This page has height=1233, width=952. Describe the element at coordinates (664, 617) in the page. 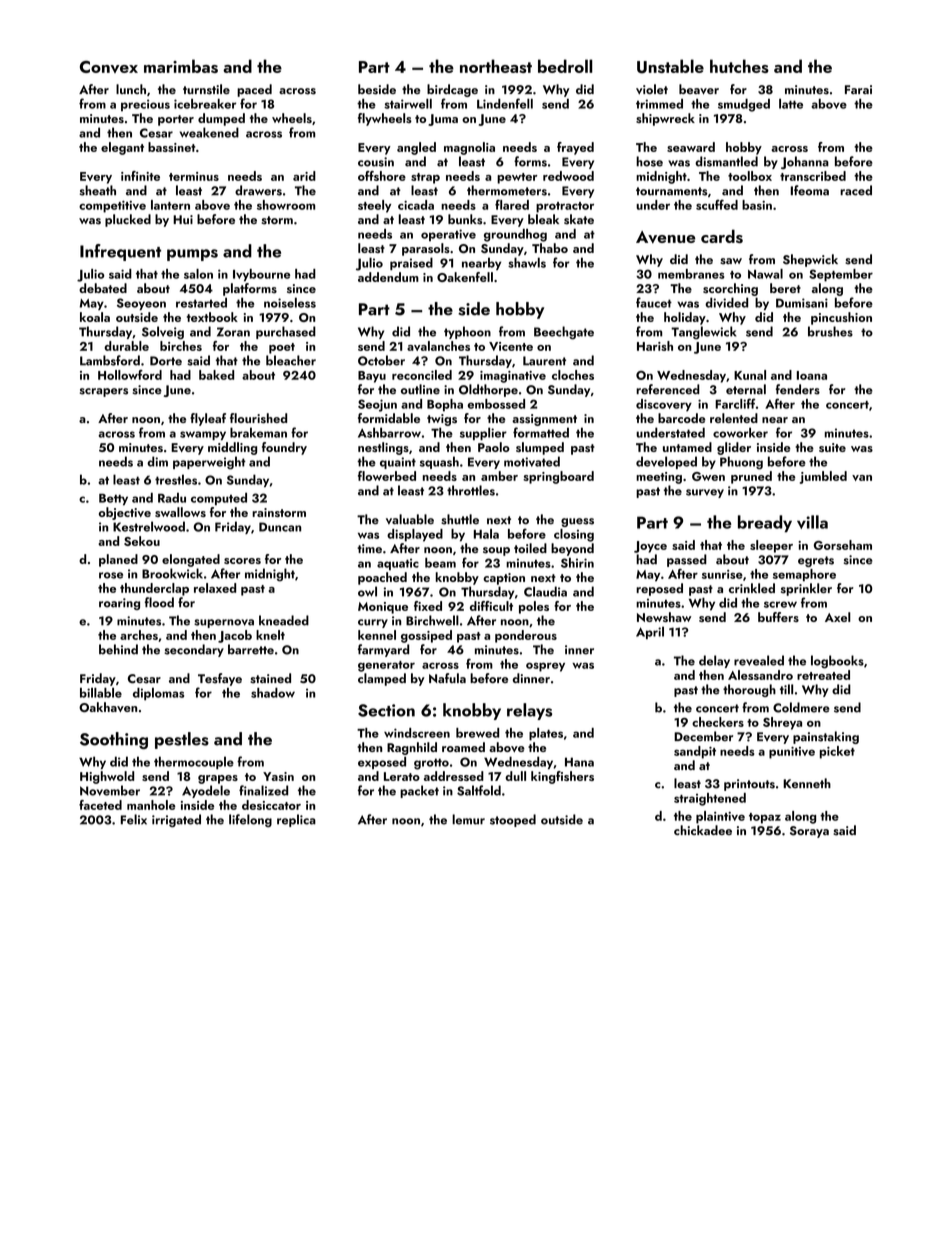

I see `Newshaw` at that location.
